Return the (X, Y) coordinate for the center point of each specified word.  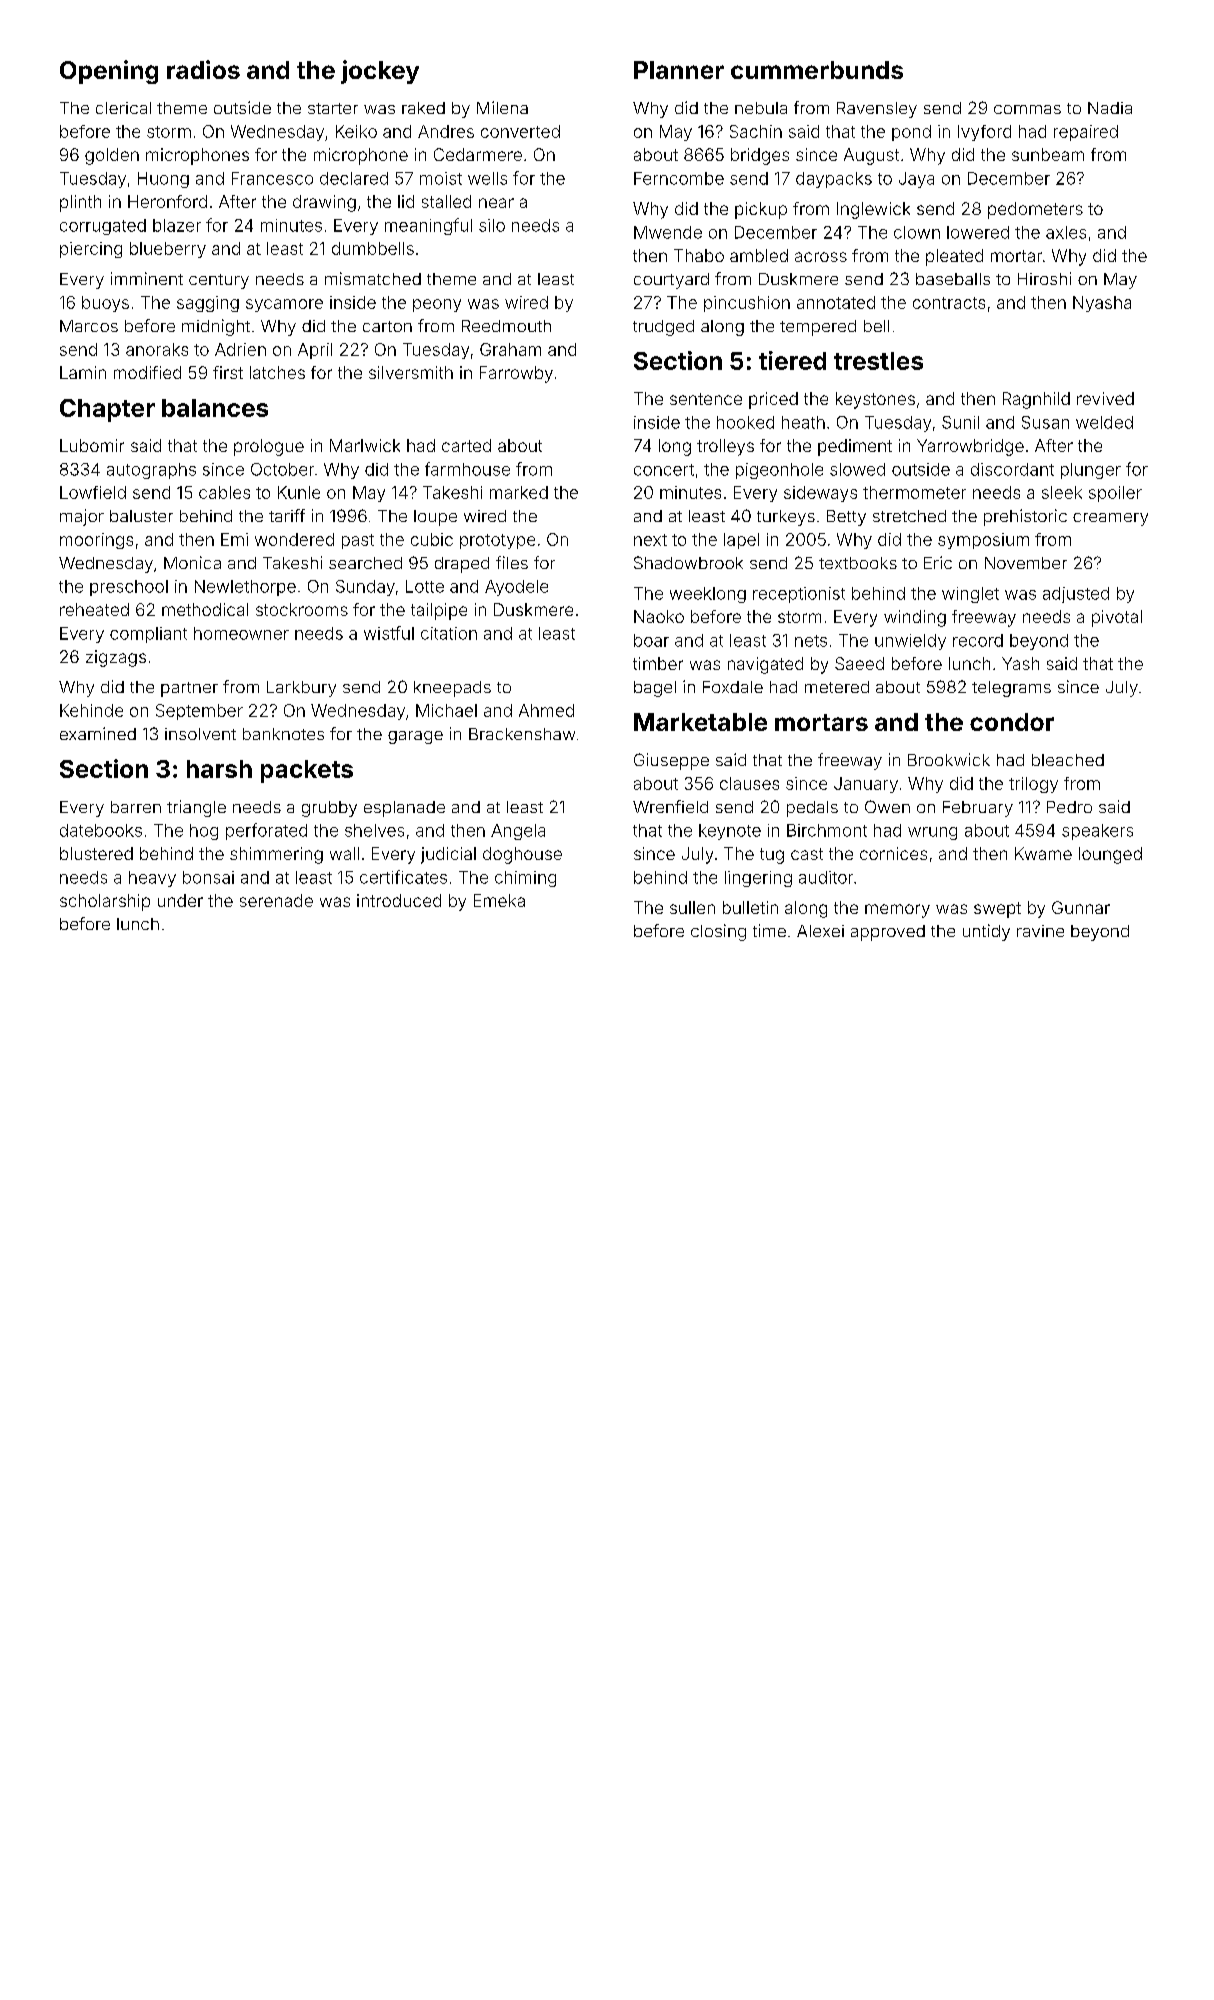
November (1026, 563)
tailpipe (439, 611)
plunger (1091, 471)
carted (466, 445)
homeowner (241, 633)
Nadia (1110, 108)
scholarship (105, 902)
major (82, 517)
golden (112, 156)
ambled (759, 255)
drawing (324, 203)
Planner (679, 70)
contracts (949, 303)
